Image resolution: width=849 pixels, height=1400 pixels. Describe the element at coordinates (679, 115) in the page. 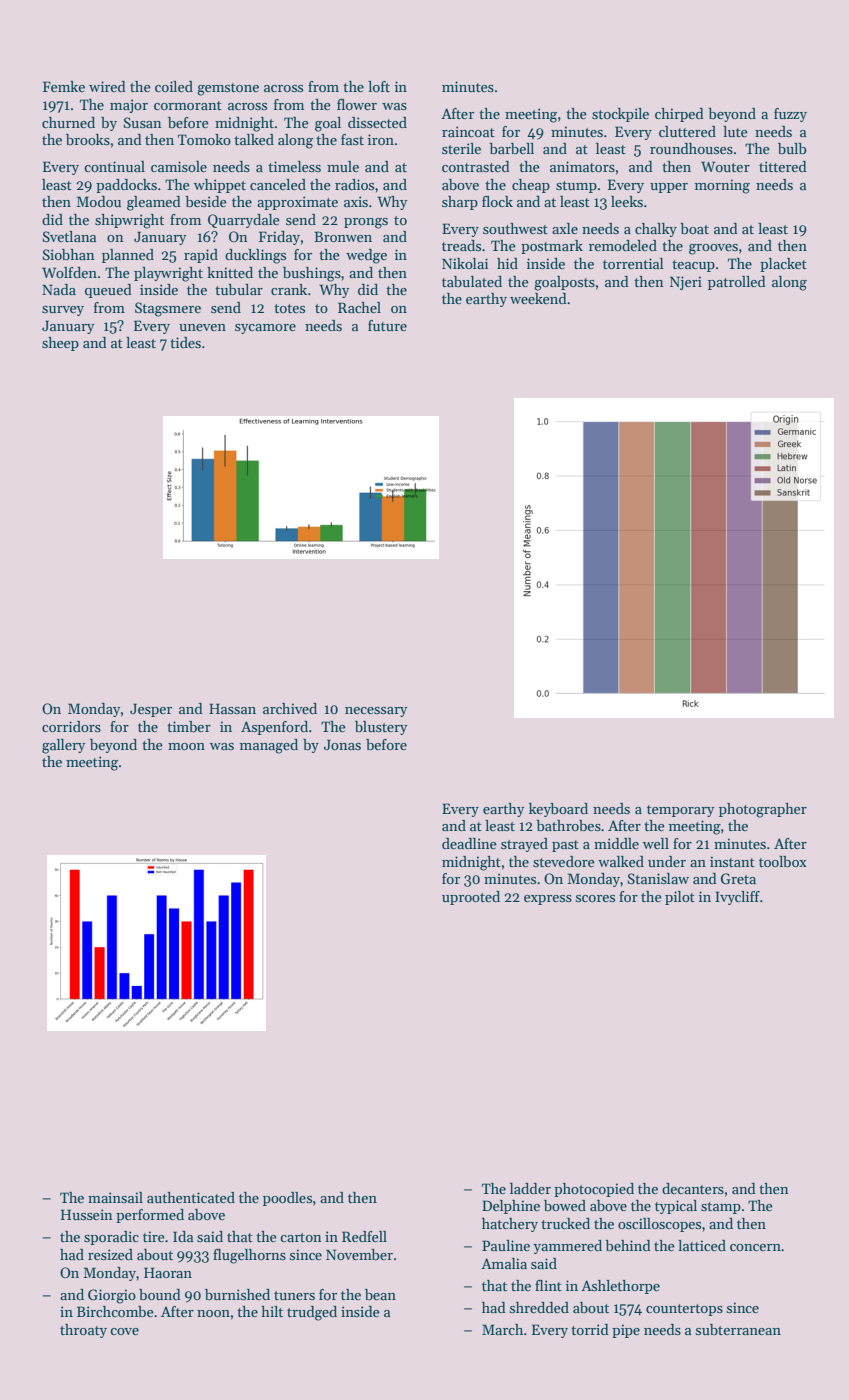

I see `chirped` at that location.
